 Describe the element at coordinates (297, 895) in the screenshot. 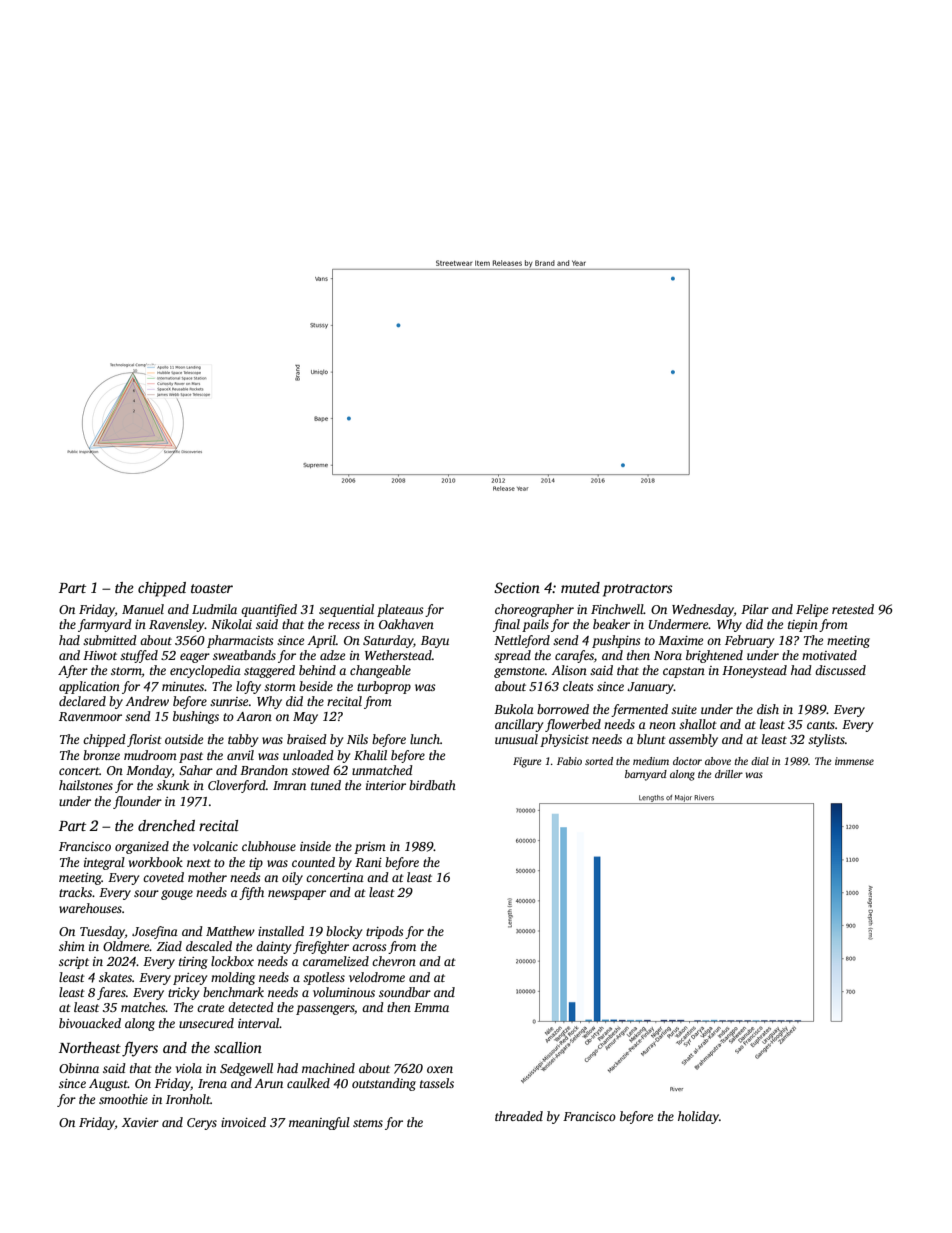

I see `newspaper` at that location.
